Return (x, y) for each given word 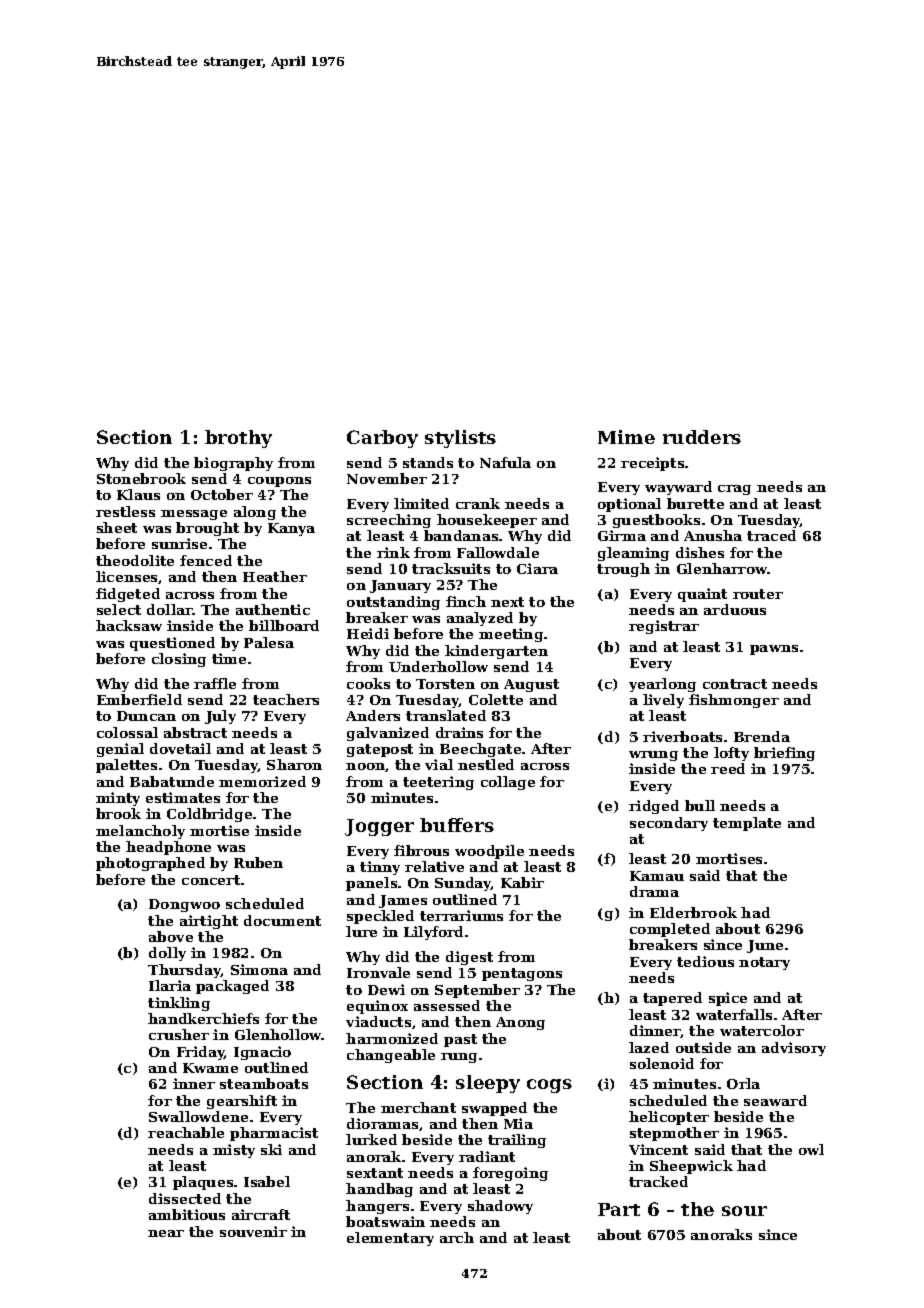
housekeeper (487, 521)
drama (654, 891)
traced (771, 535)
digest (469, 958)
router (758, 594)
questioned (172, 644)
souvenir (253, 1231)
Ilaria (170, 985)
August (531, 685)
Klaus (138, 494)
